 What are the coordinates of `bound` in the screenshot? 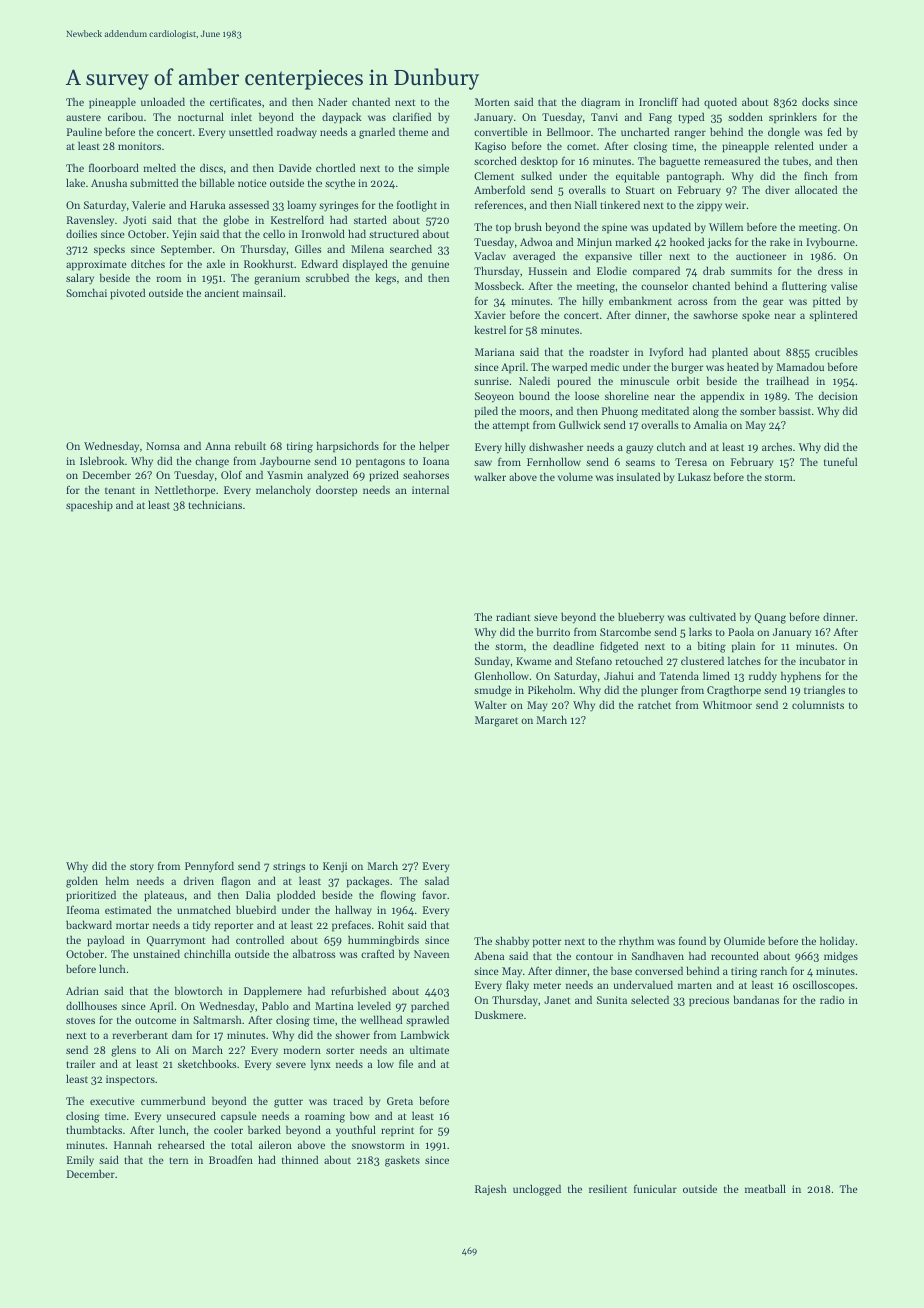 It's located at (534, 395).
